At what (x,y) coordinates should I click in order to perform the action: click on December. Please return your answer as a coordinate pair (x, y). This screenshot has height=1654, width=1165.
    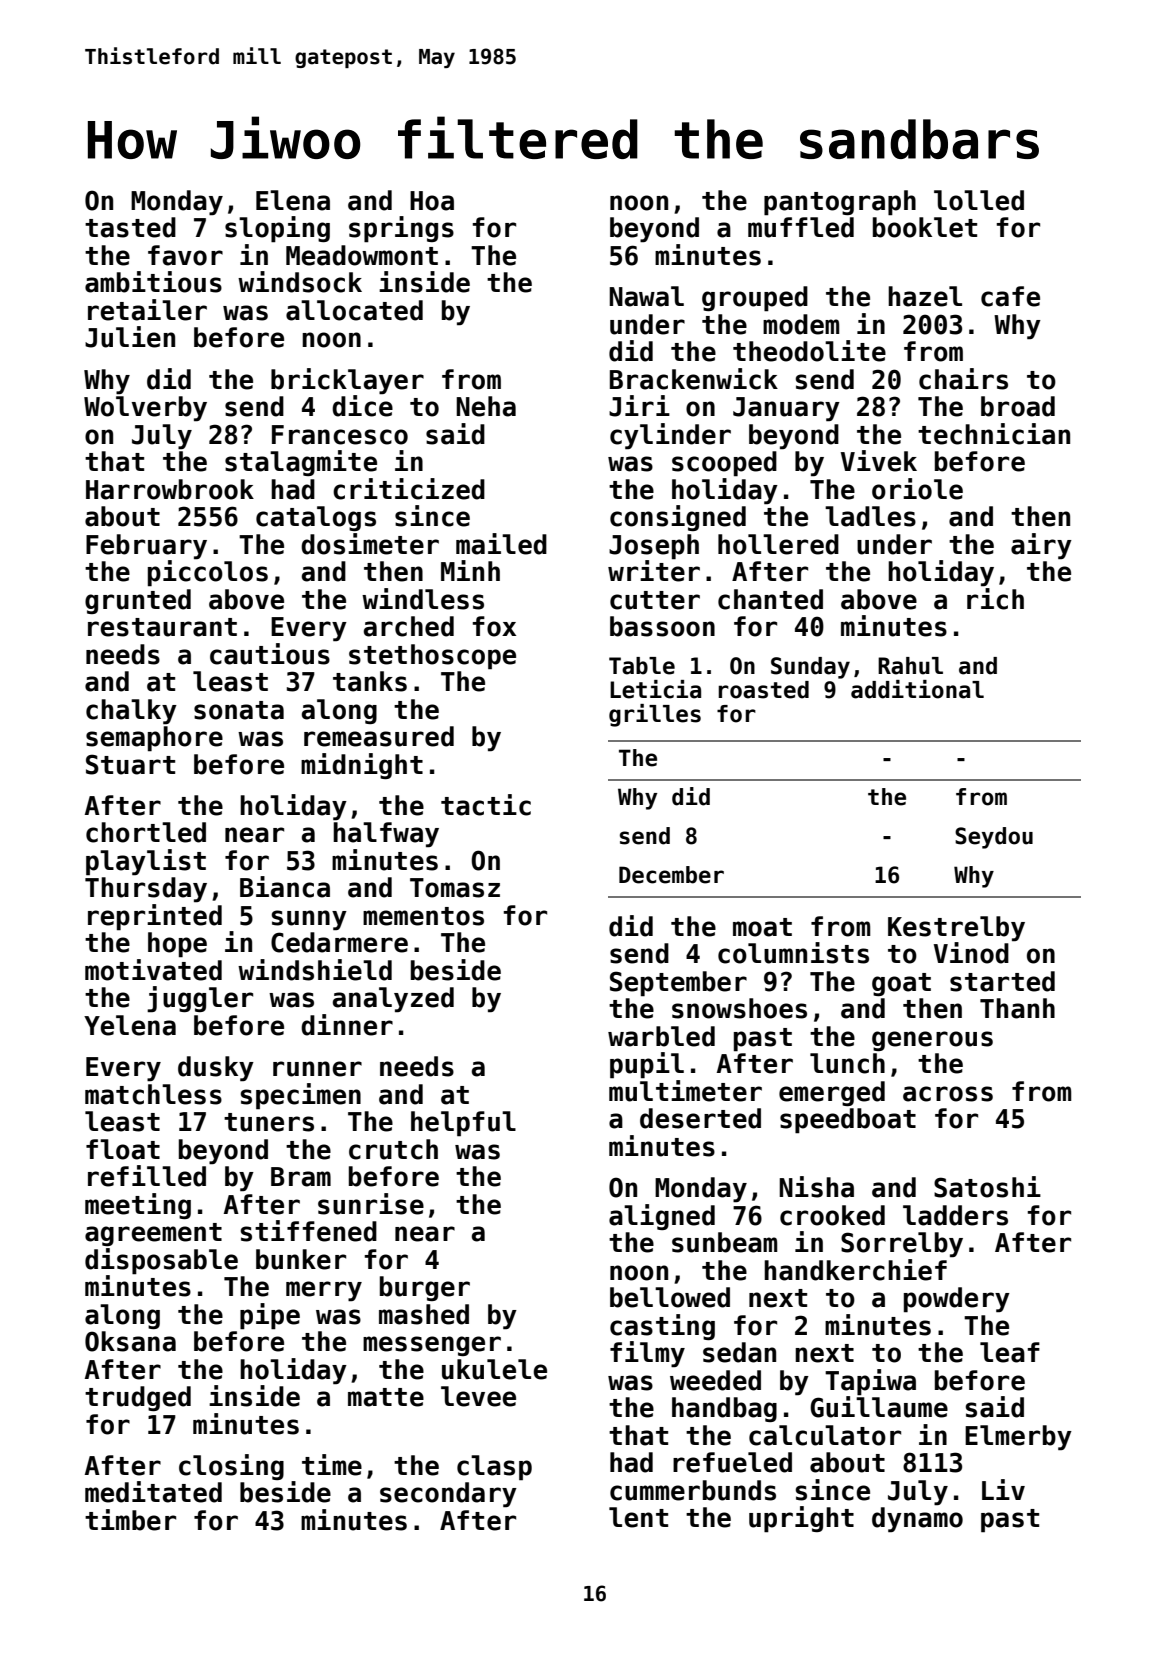
    Looking at the image, I should click on (671, 875).
